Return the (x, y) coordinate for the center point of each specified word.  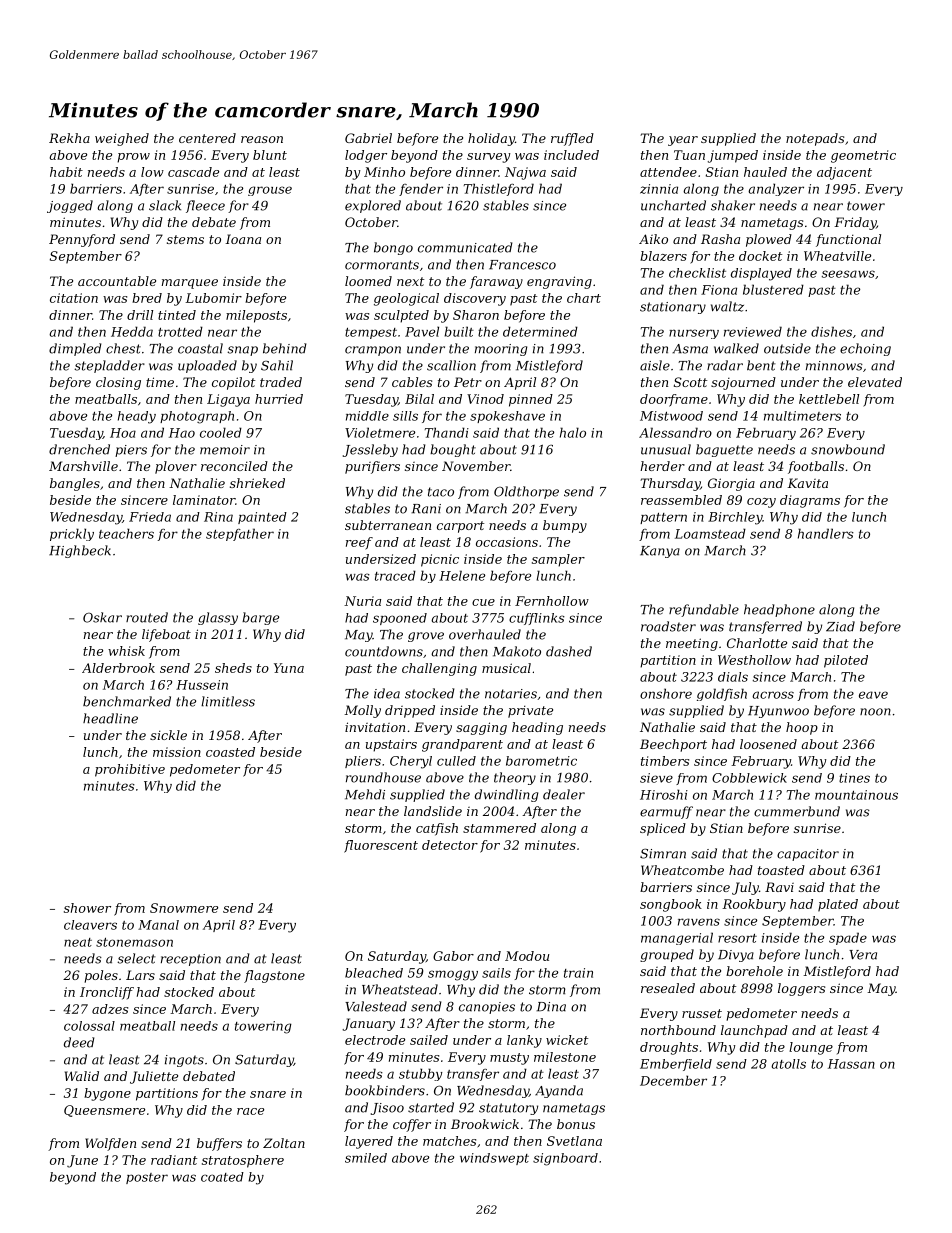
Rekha (69, 138)
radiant (174, 1160)
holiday (491, 139)
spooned (400, 619)
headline (110, 718)
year (683, 141)
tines (854, 778)
